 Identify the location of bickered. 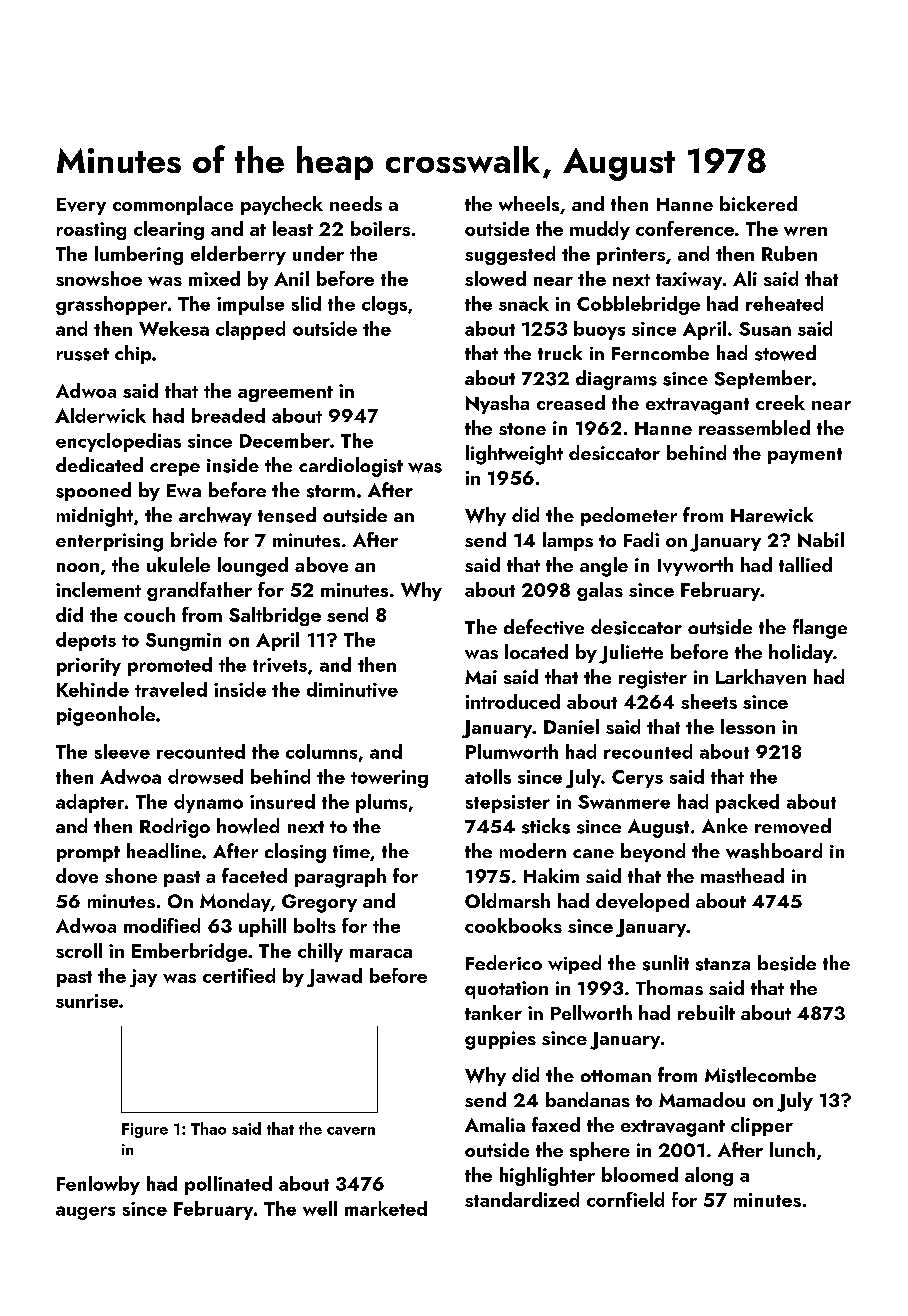
(758, 203).
